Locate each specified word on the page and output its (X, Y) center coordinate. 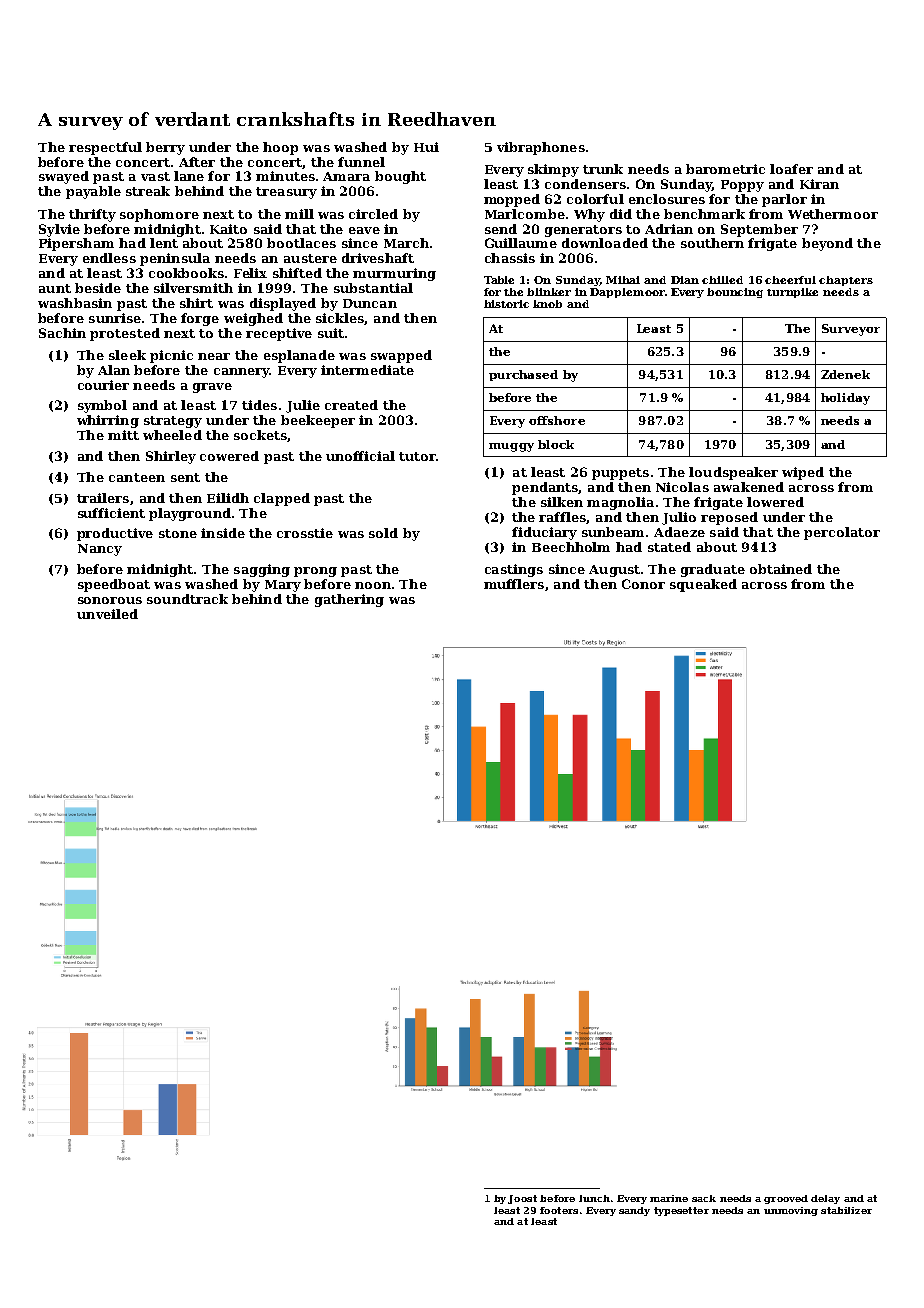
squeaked (703, 585)
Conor (643, 584)
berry (165, 148)
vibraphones (541, 148)
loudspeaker (733, 473)
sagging (262, 570)
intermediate (367, 370)
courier (103, 385)
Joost (522, 1199)
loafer (791, 169)
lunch (594, 1198)
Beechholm (571, 547)
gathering (349, 600)
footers (559, 1210)
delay (825, 1199)
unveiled (107, 614)
